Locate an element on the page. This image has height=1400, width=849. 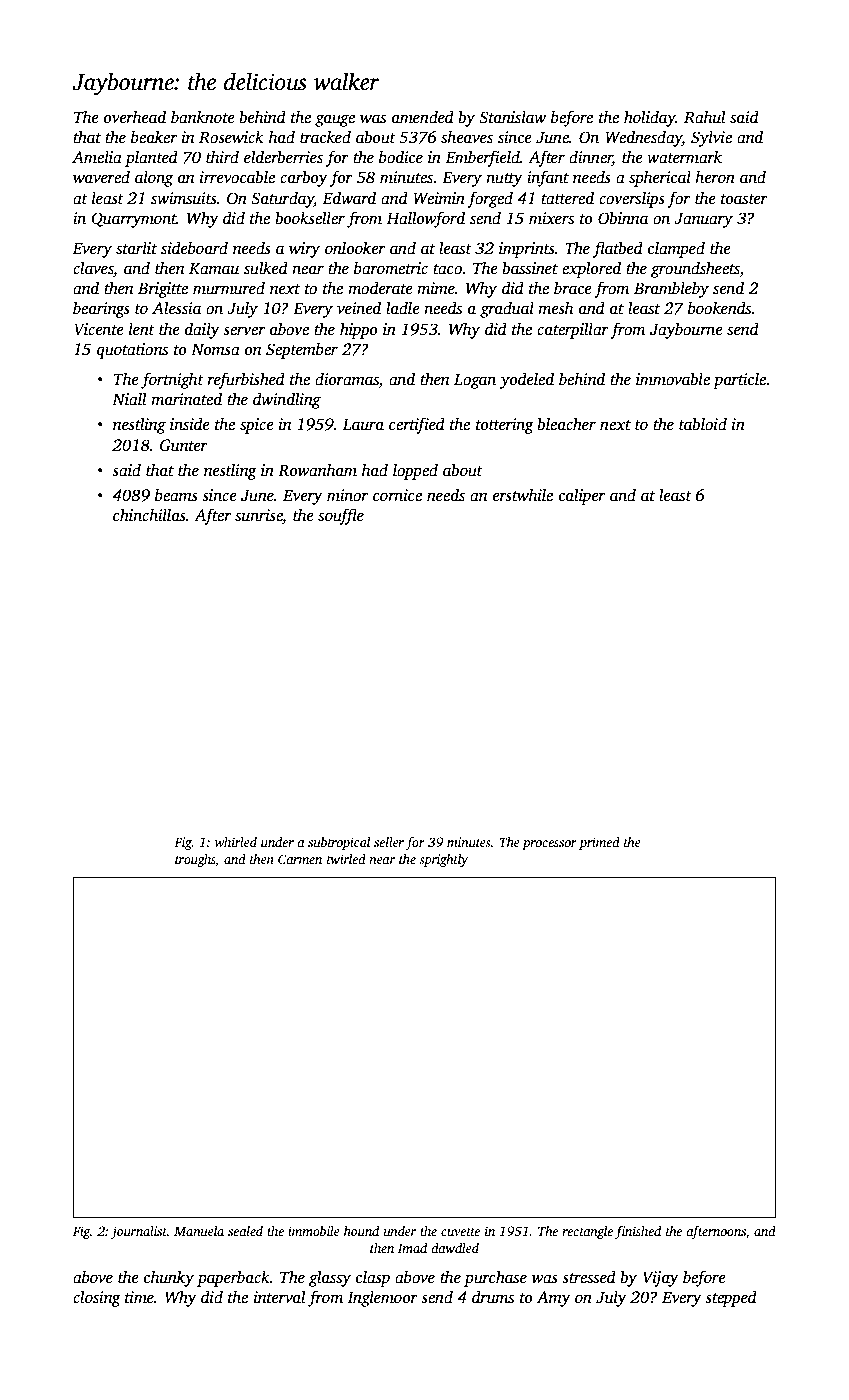
whirled is located at coordinates (236, 842).
